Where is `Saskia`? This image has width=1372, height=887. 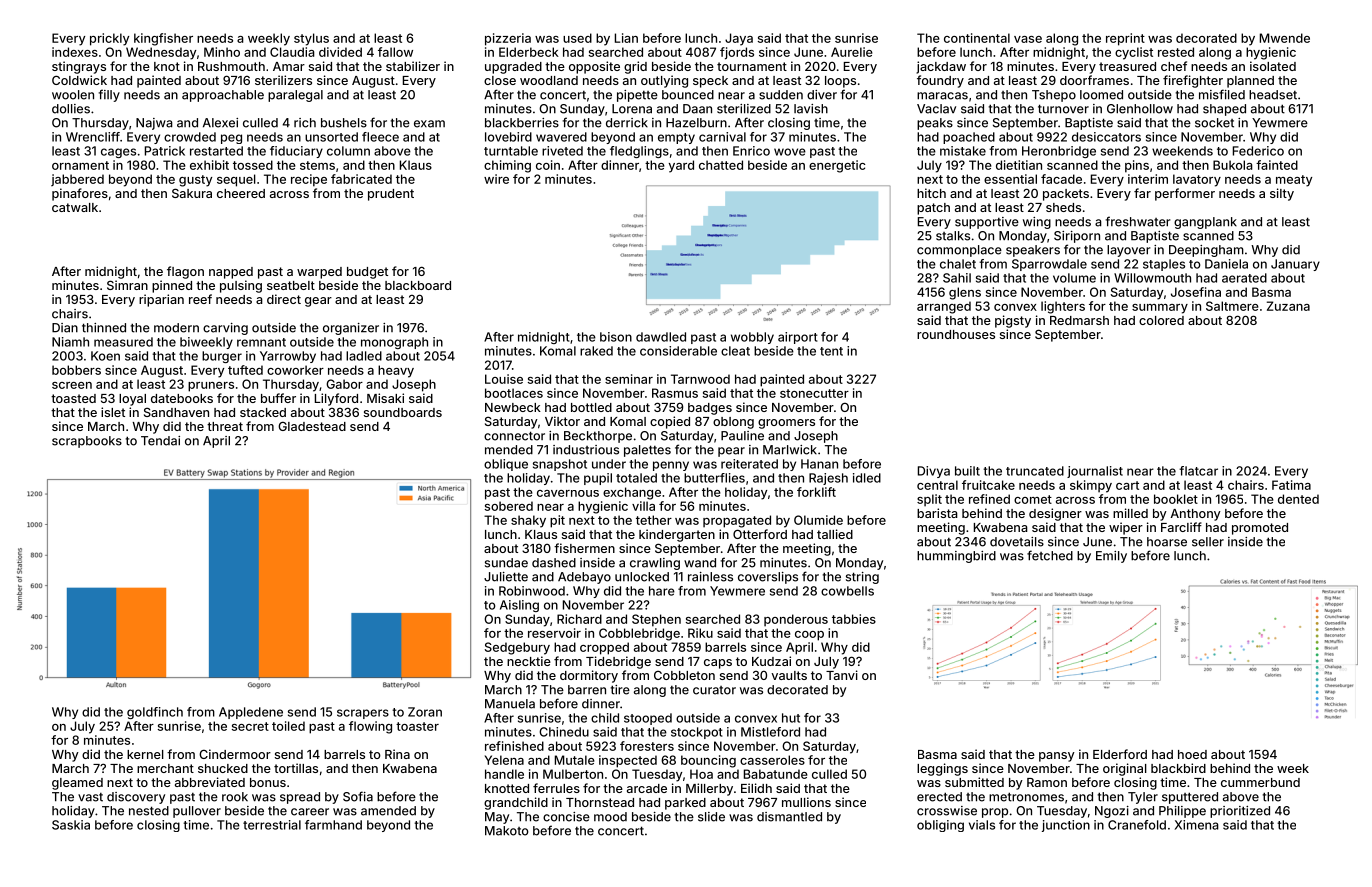 Saskia is located at coordinates (71, 825).
